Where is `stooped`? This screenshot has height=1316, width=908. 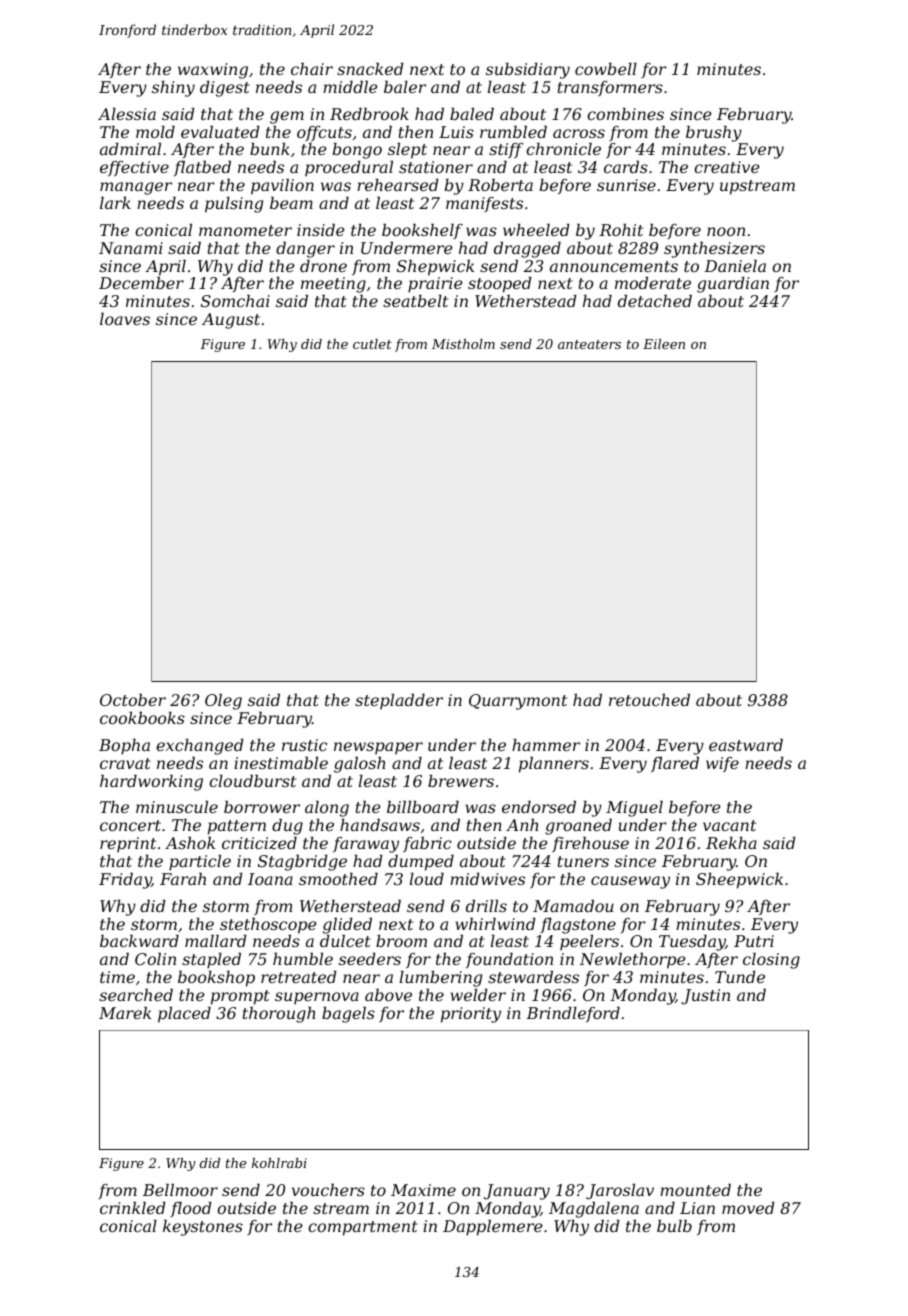 stooped is located at coordinates (500, 285).
